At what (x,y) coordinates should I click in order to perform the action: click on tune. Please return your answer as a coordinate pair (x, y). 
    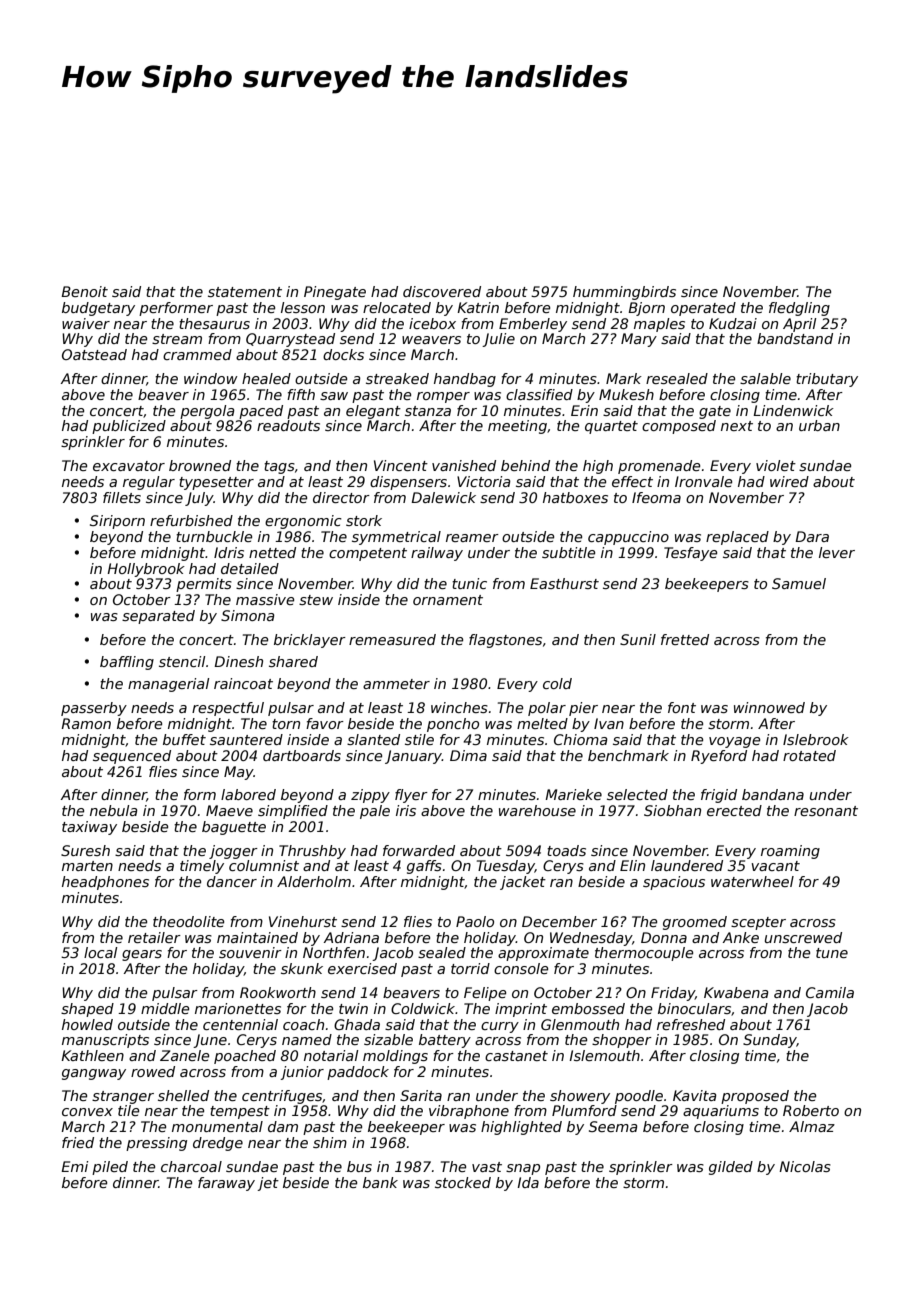
    Looking at the image, I should click on (832, 953).
